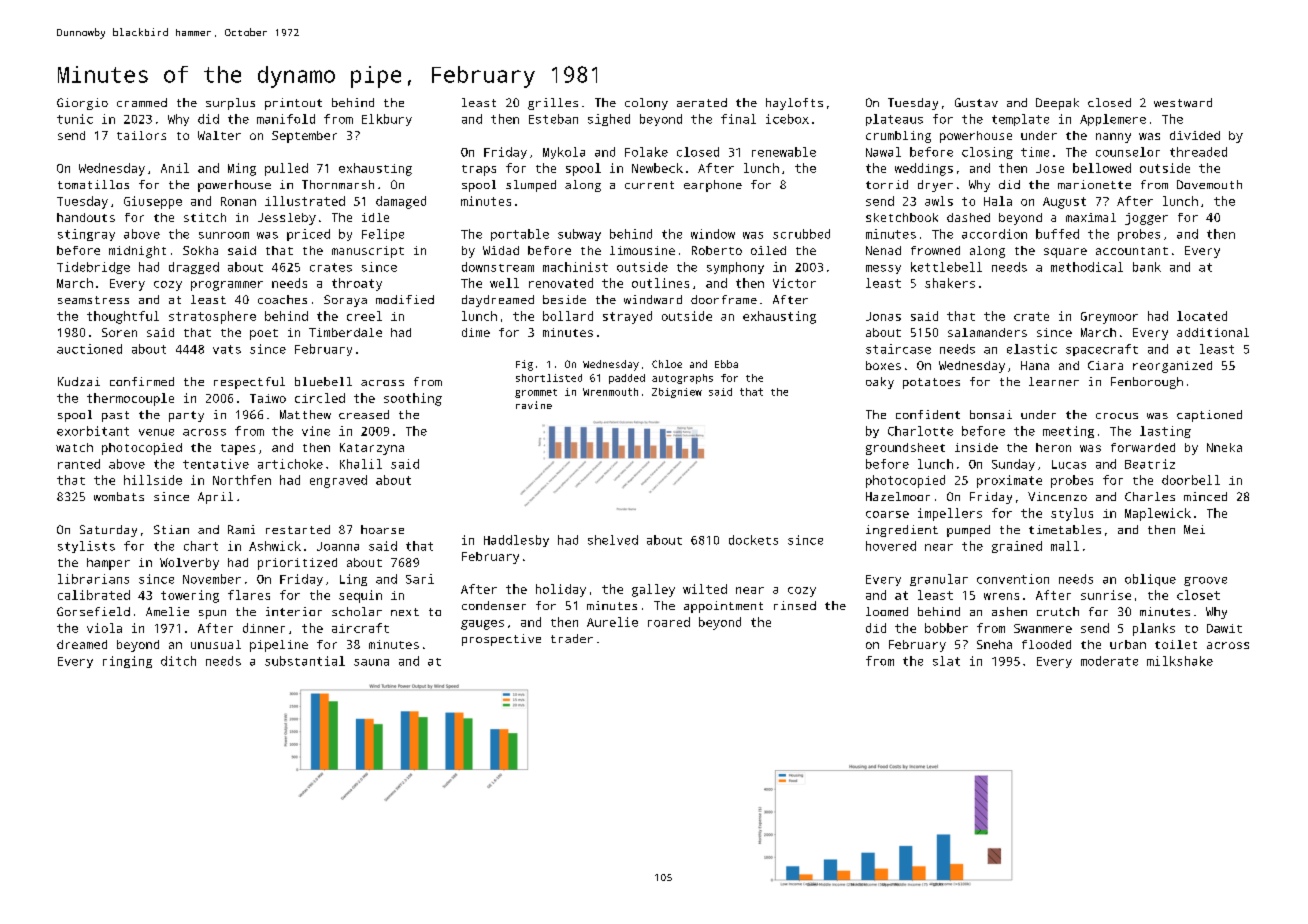 The width and height of the screenshot is (1308, 924). I want to click on frowned, so click(935, 250).
